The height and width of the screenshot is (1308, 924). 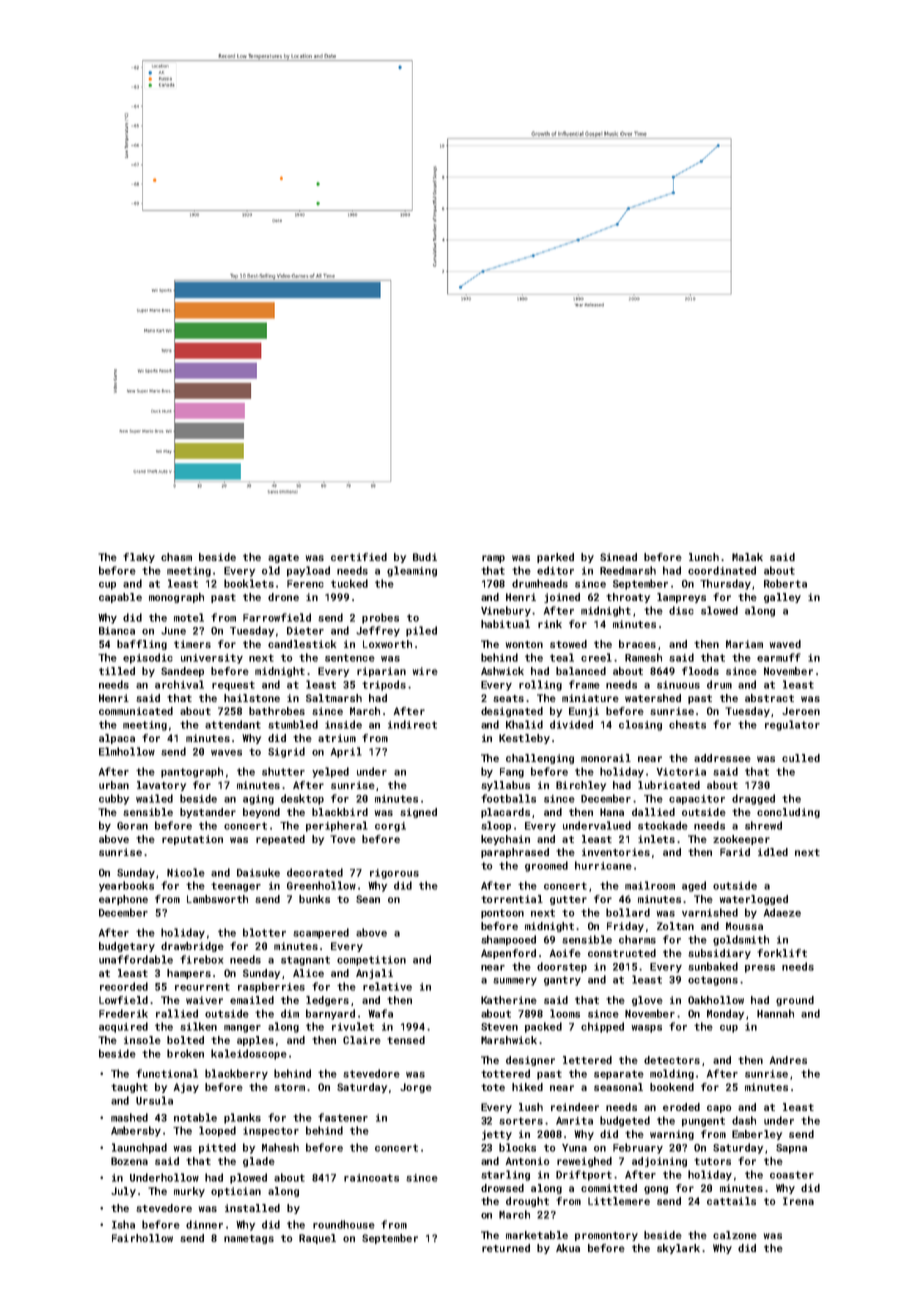 I want to click on waiver, so click(x=204, y=1000).
